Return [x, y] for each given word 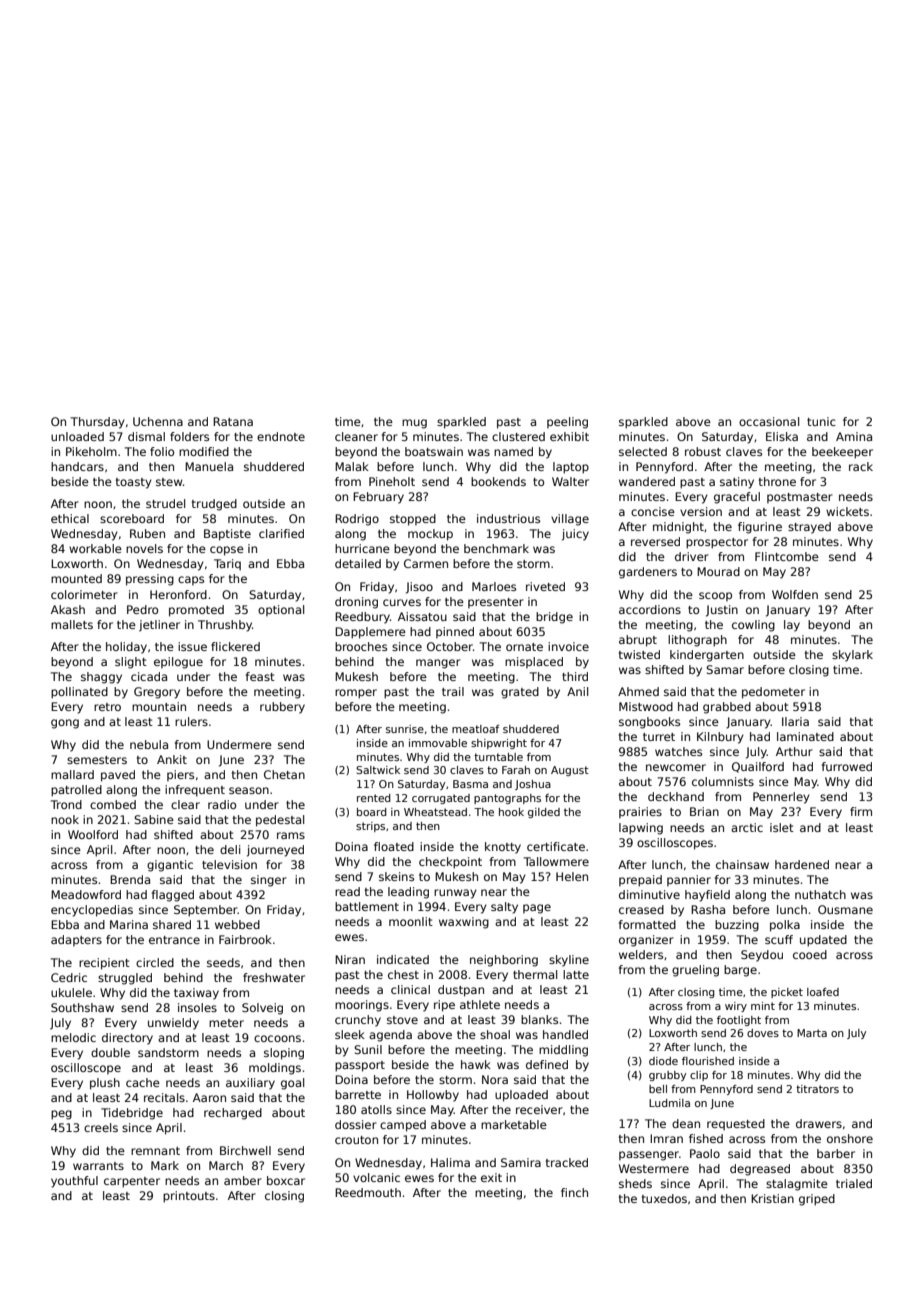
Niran [350, 959]
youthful [74, 1182]
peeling [567, 423]
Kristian [772, 1198]
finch [574, 1192]
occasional [769, 421]
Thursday [98, 423]
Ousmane [845, 909]
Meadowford [86, 894]
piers [180, 775]
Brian [704, 811]
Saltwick [378, 770]
